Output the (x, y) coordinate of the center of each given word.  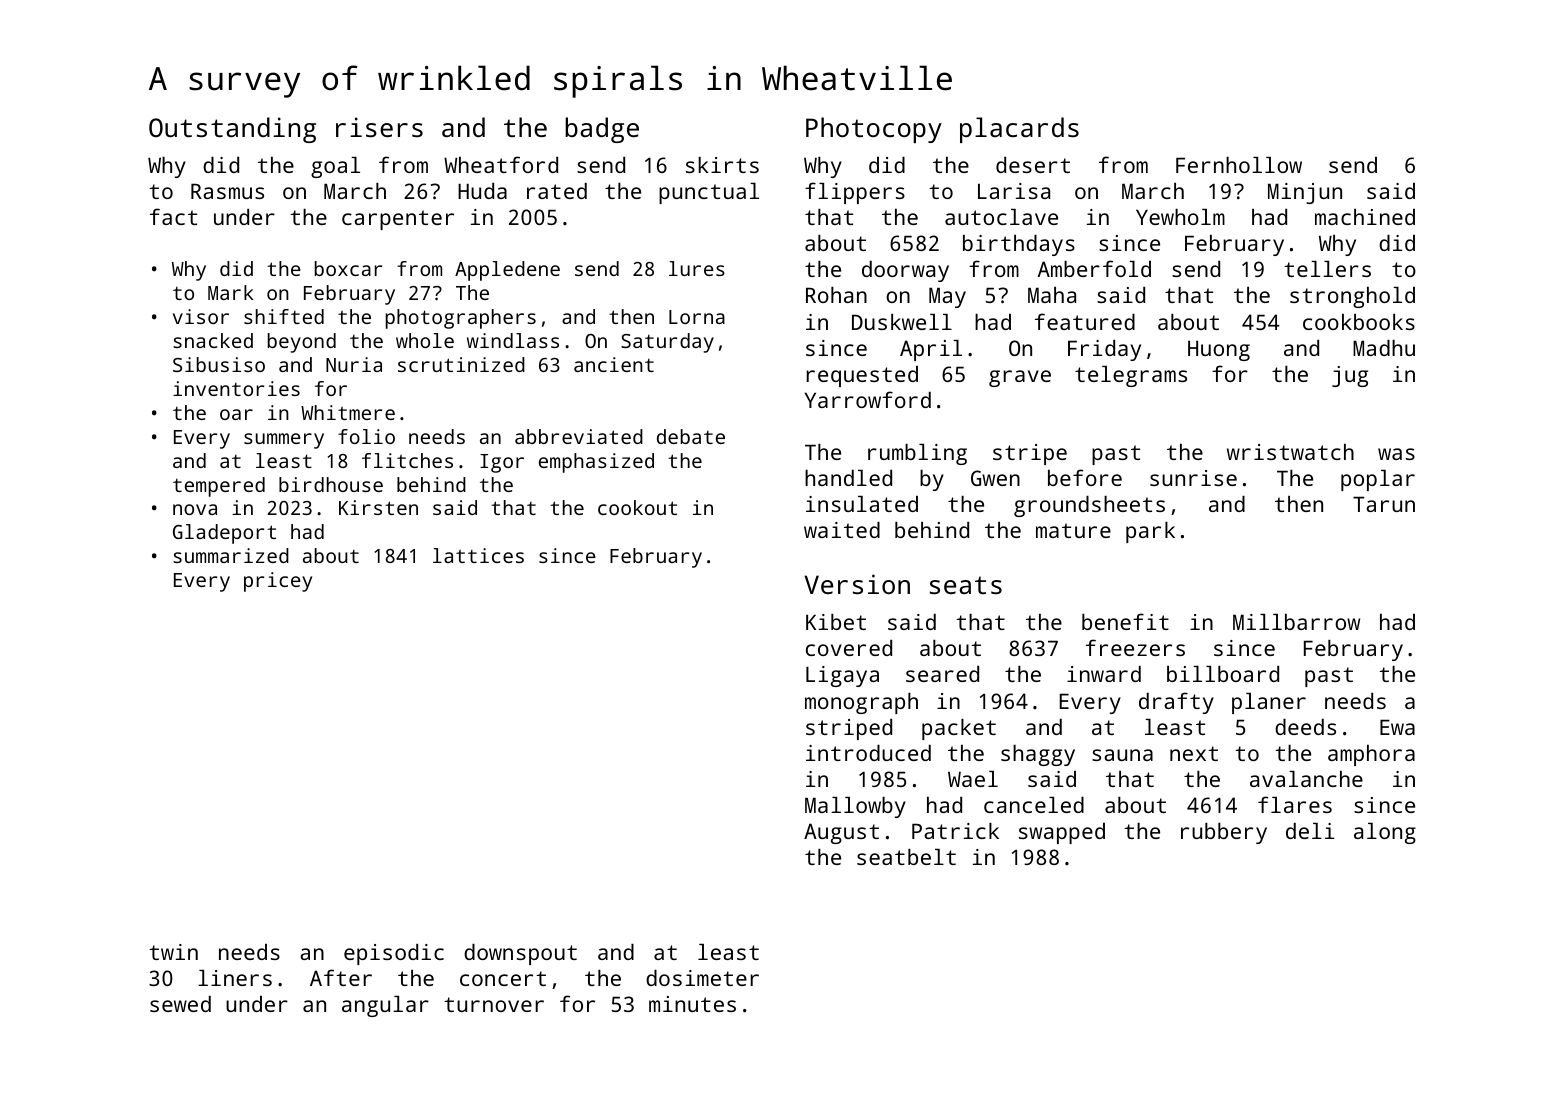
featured (1085, 321)
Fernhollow (1239, 165)
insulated (862, 504)
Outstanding (232, 130)
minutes (692, 1004)
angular (385, 1006)
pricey (278, 582)
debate (691, 436)
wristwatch (1290, 452)
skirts (722, 165)
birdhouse (331, 484)
